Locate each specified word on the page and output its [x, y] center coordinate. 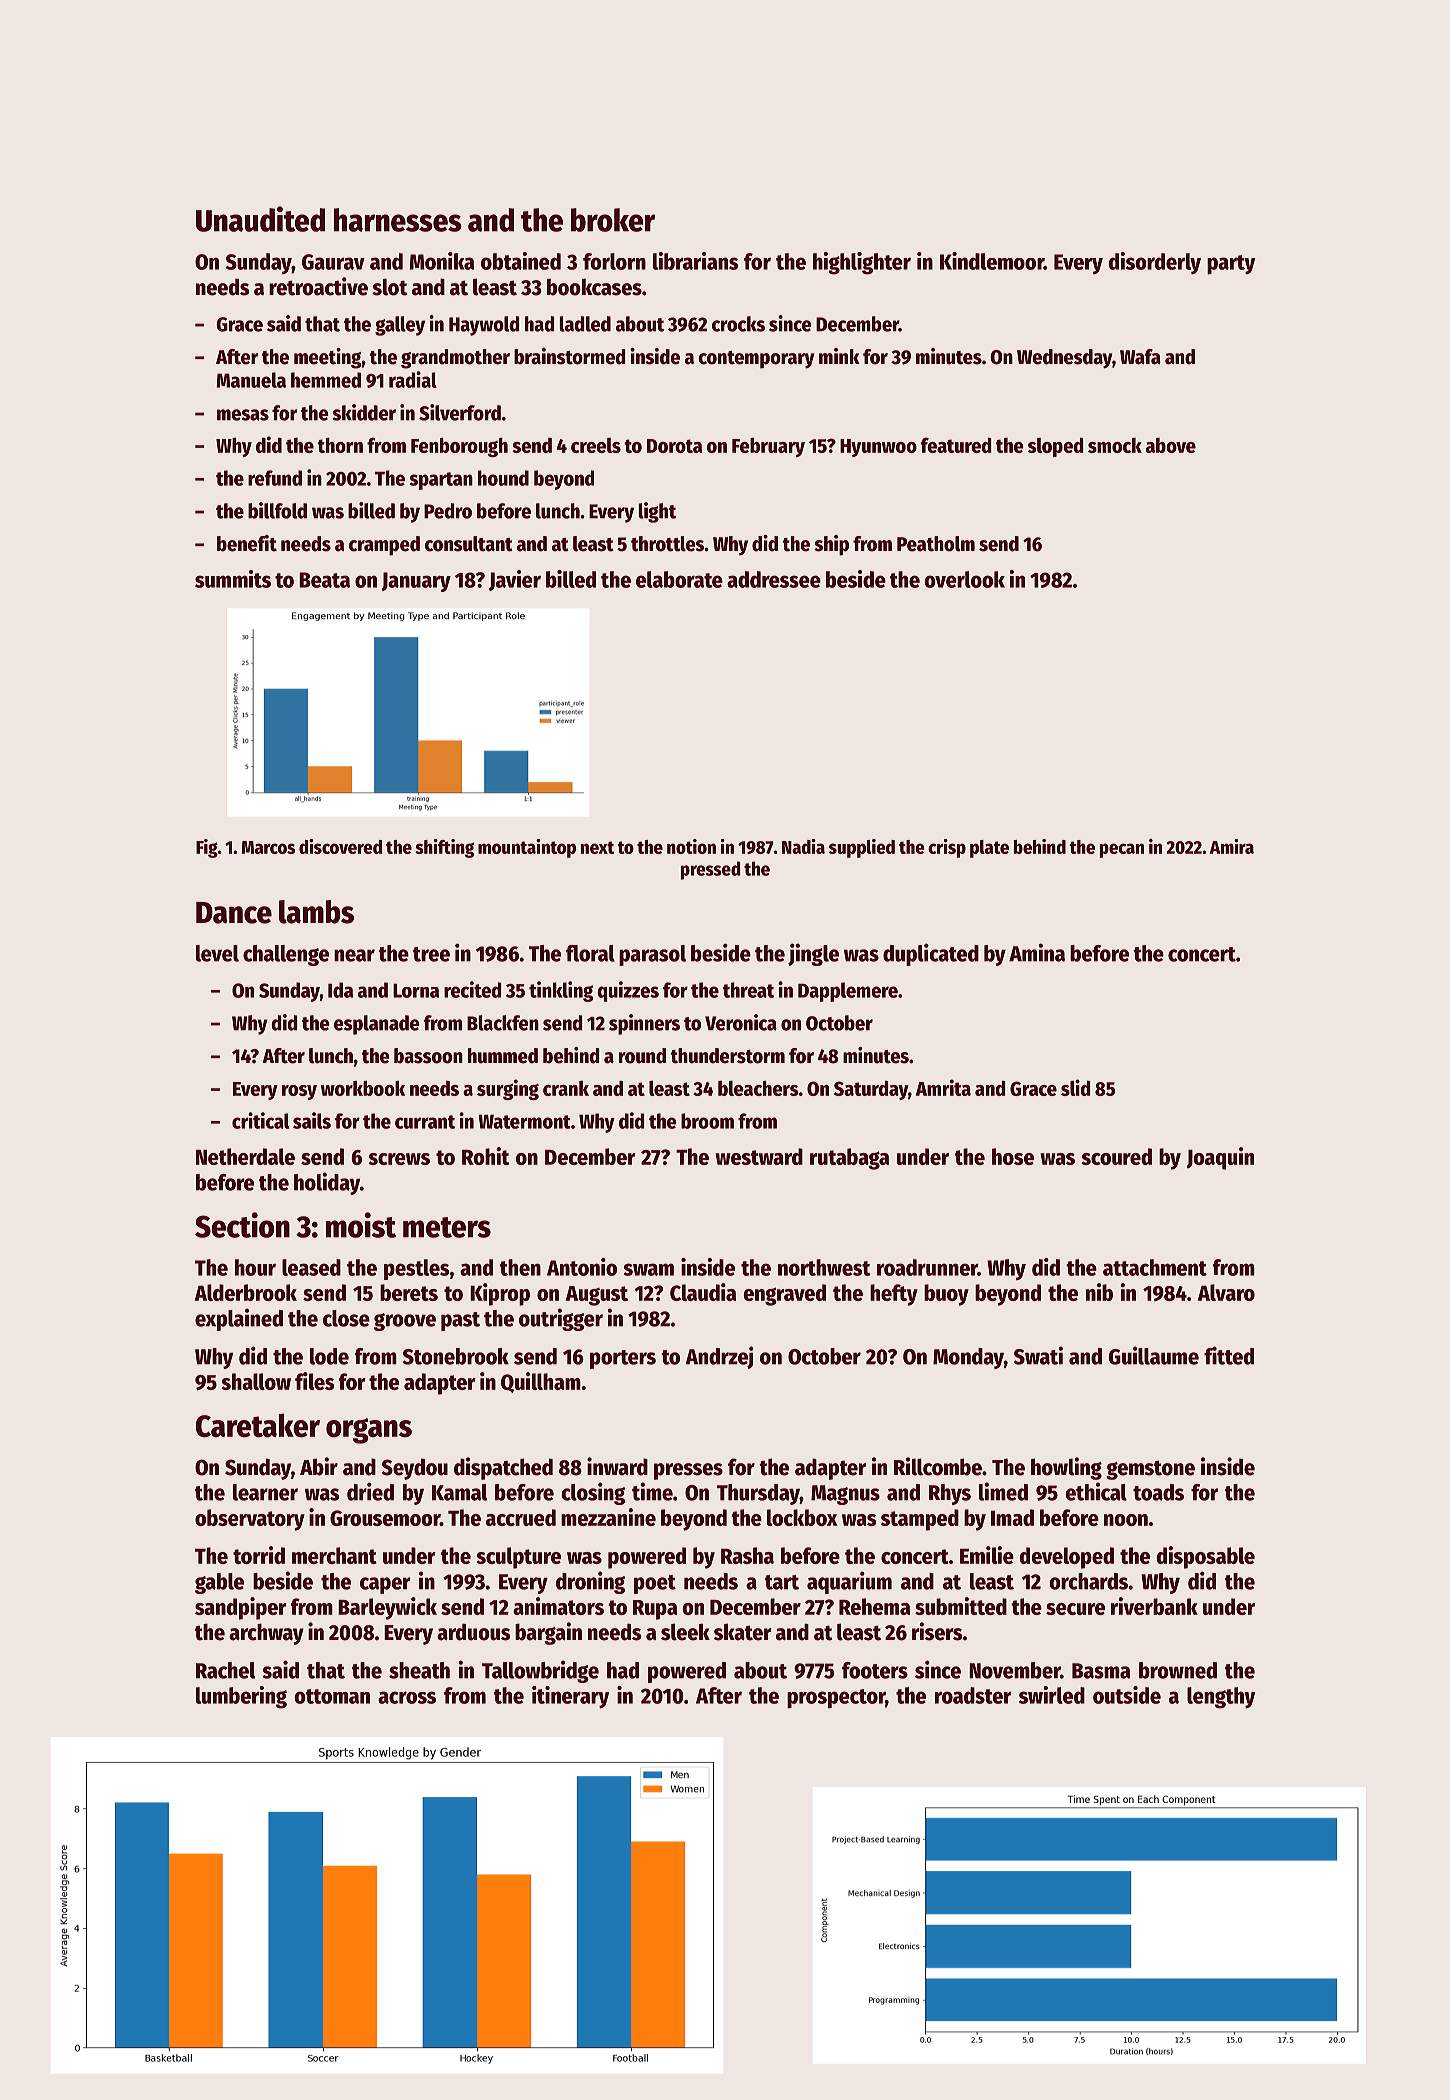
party [1231, 265]
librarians [695, 261]
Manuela [251, 380]
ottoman [332, 1696]
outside [1127, 1695]
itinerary [570, 1697]
